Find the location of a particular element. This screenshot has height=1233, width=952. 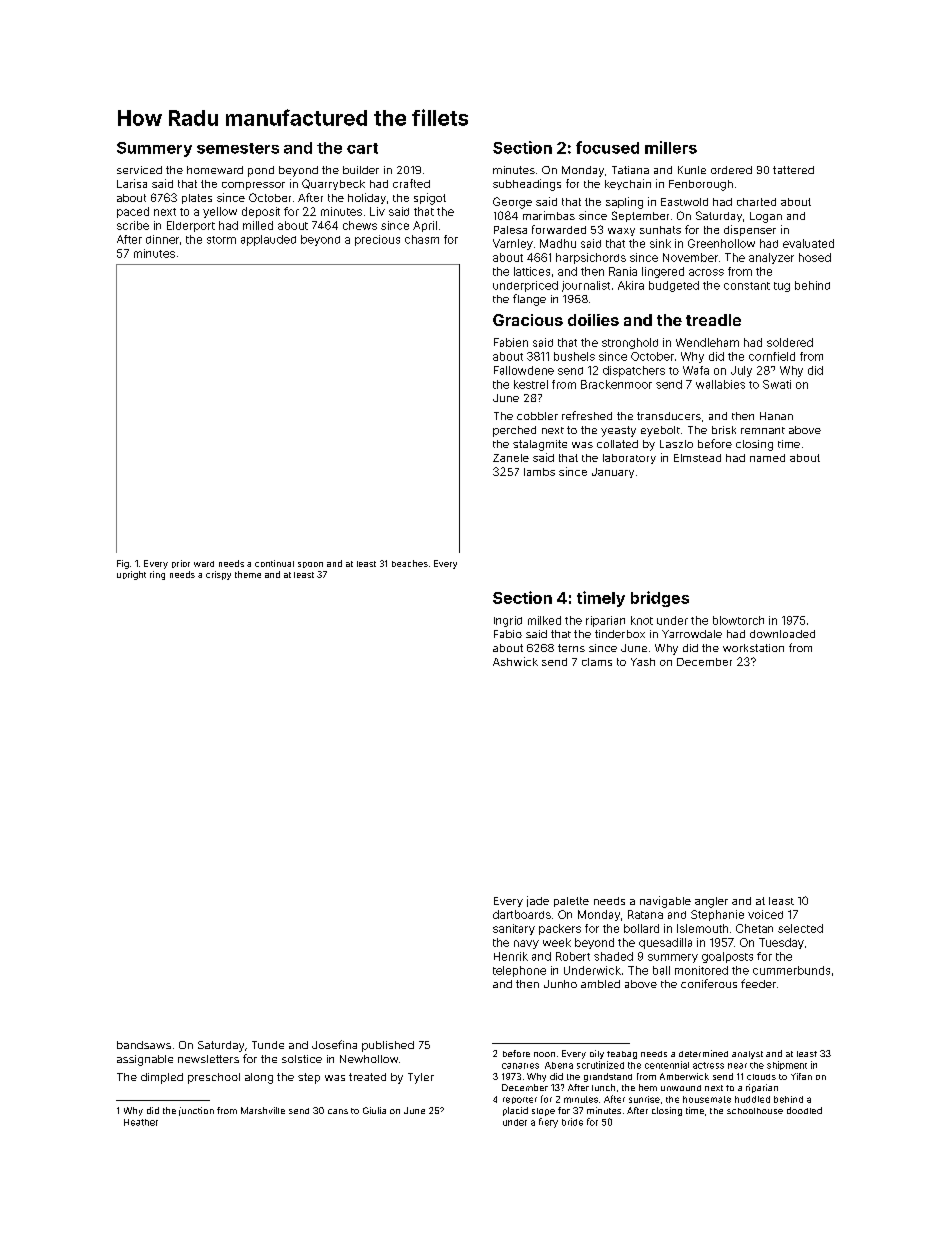

Larisa is located at coordinates (132, 183).
